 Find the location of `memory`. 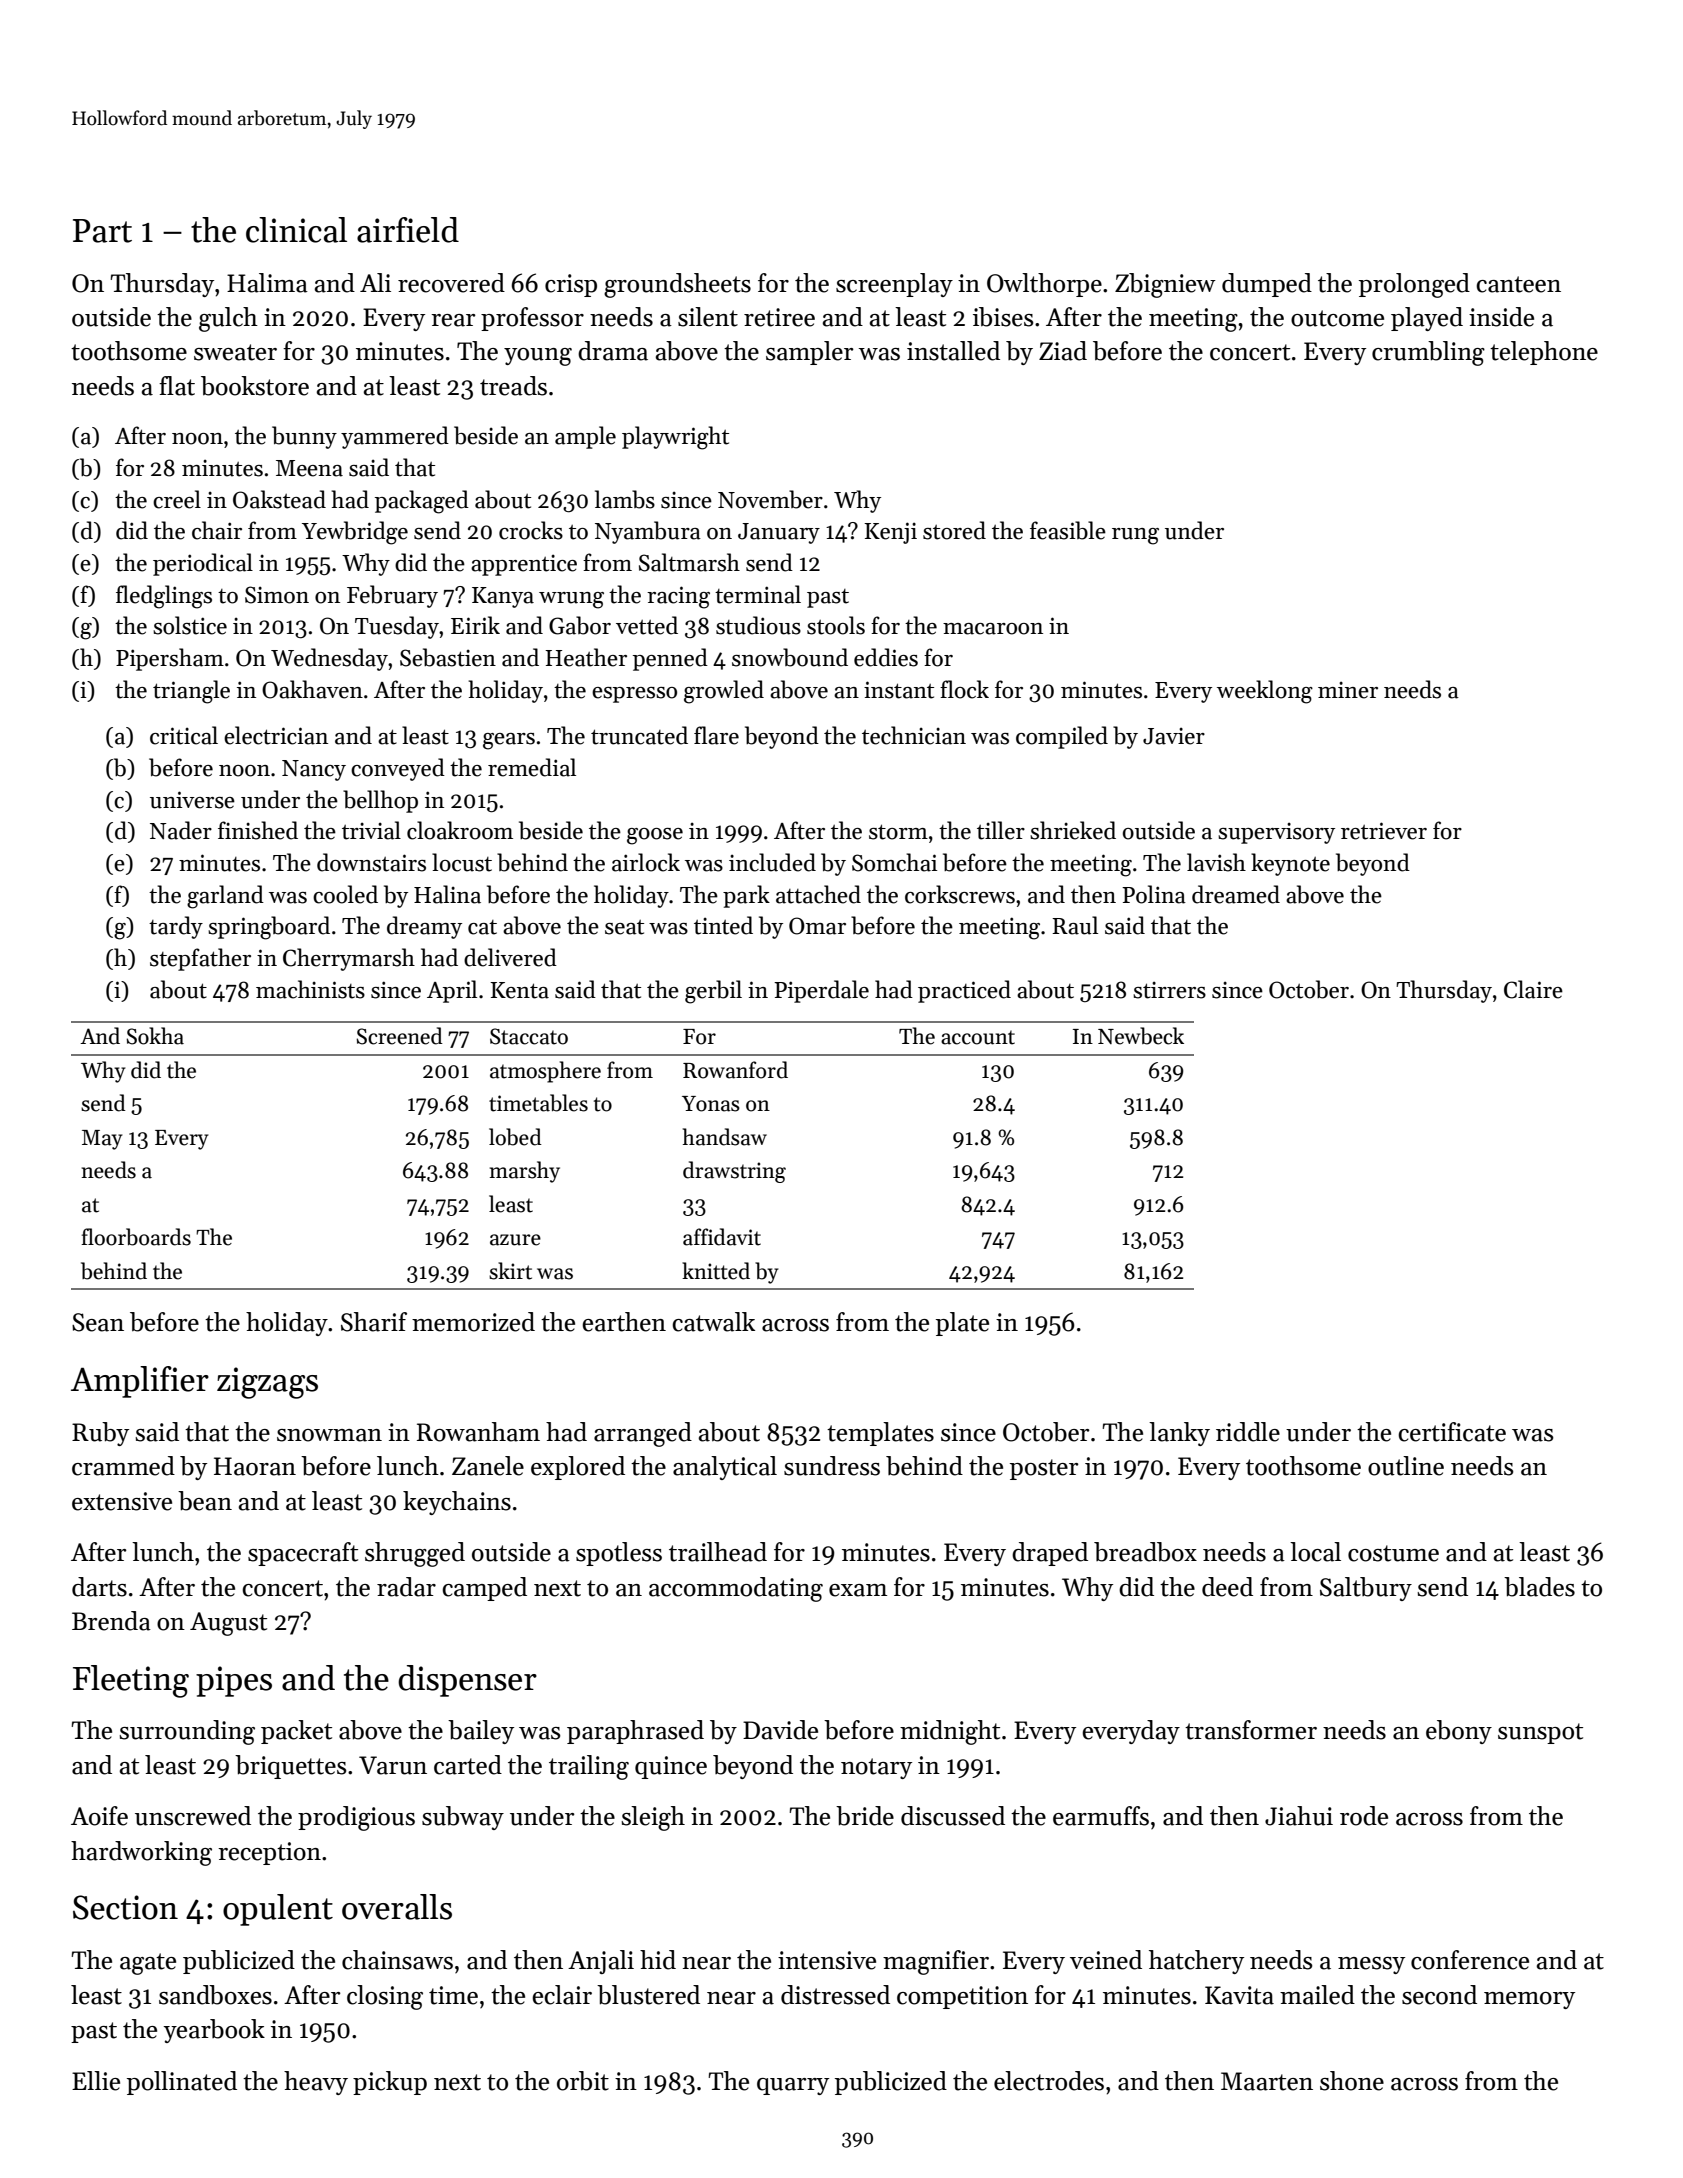

memory is located at coordinates (1529, 2000).
